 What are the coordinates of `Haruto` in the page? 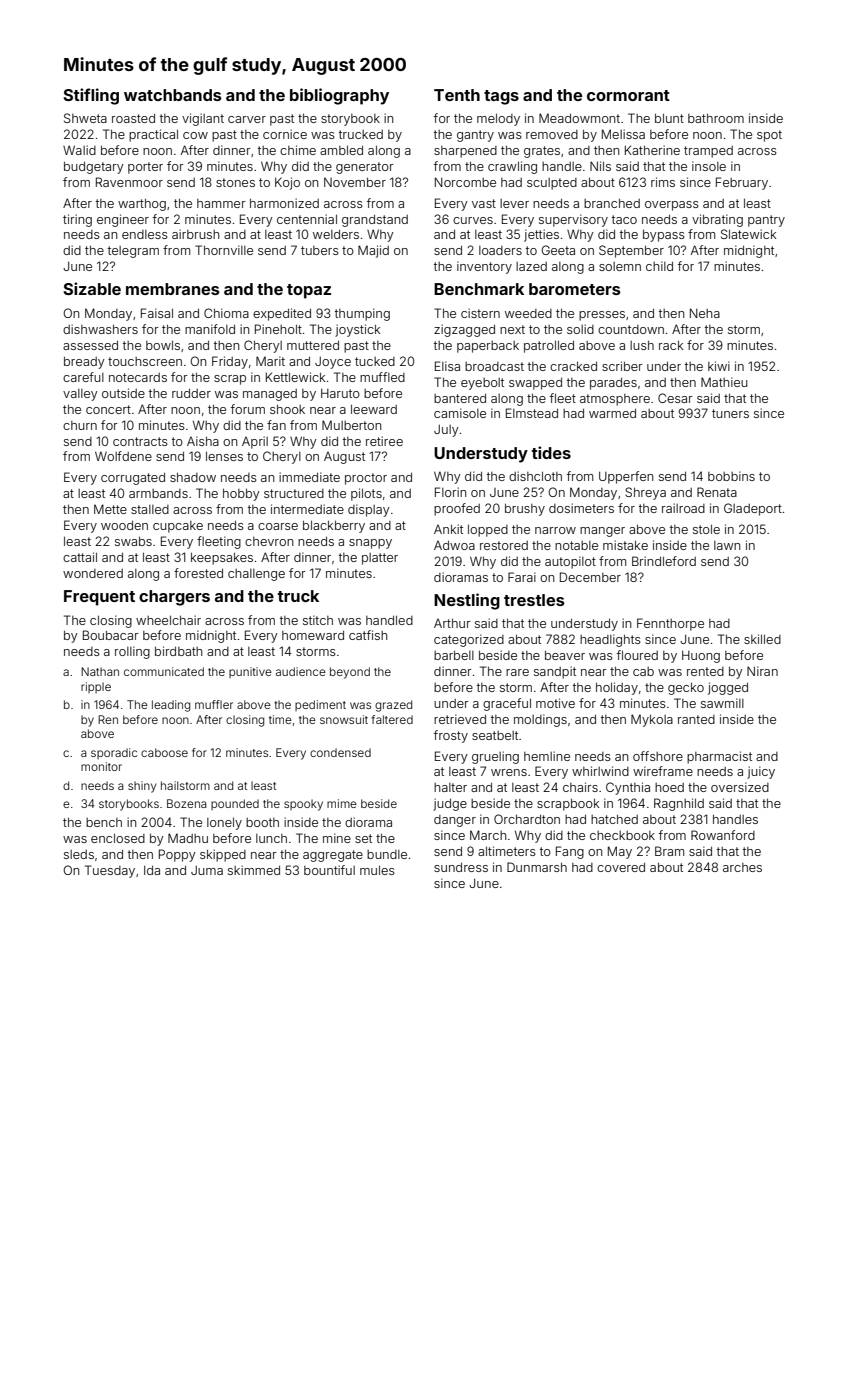 It's located at (340, 393).
